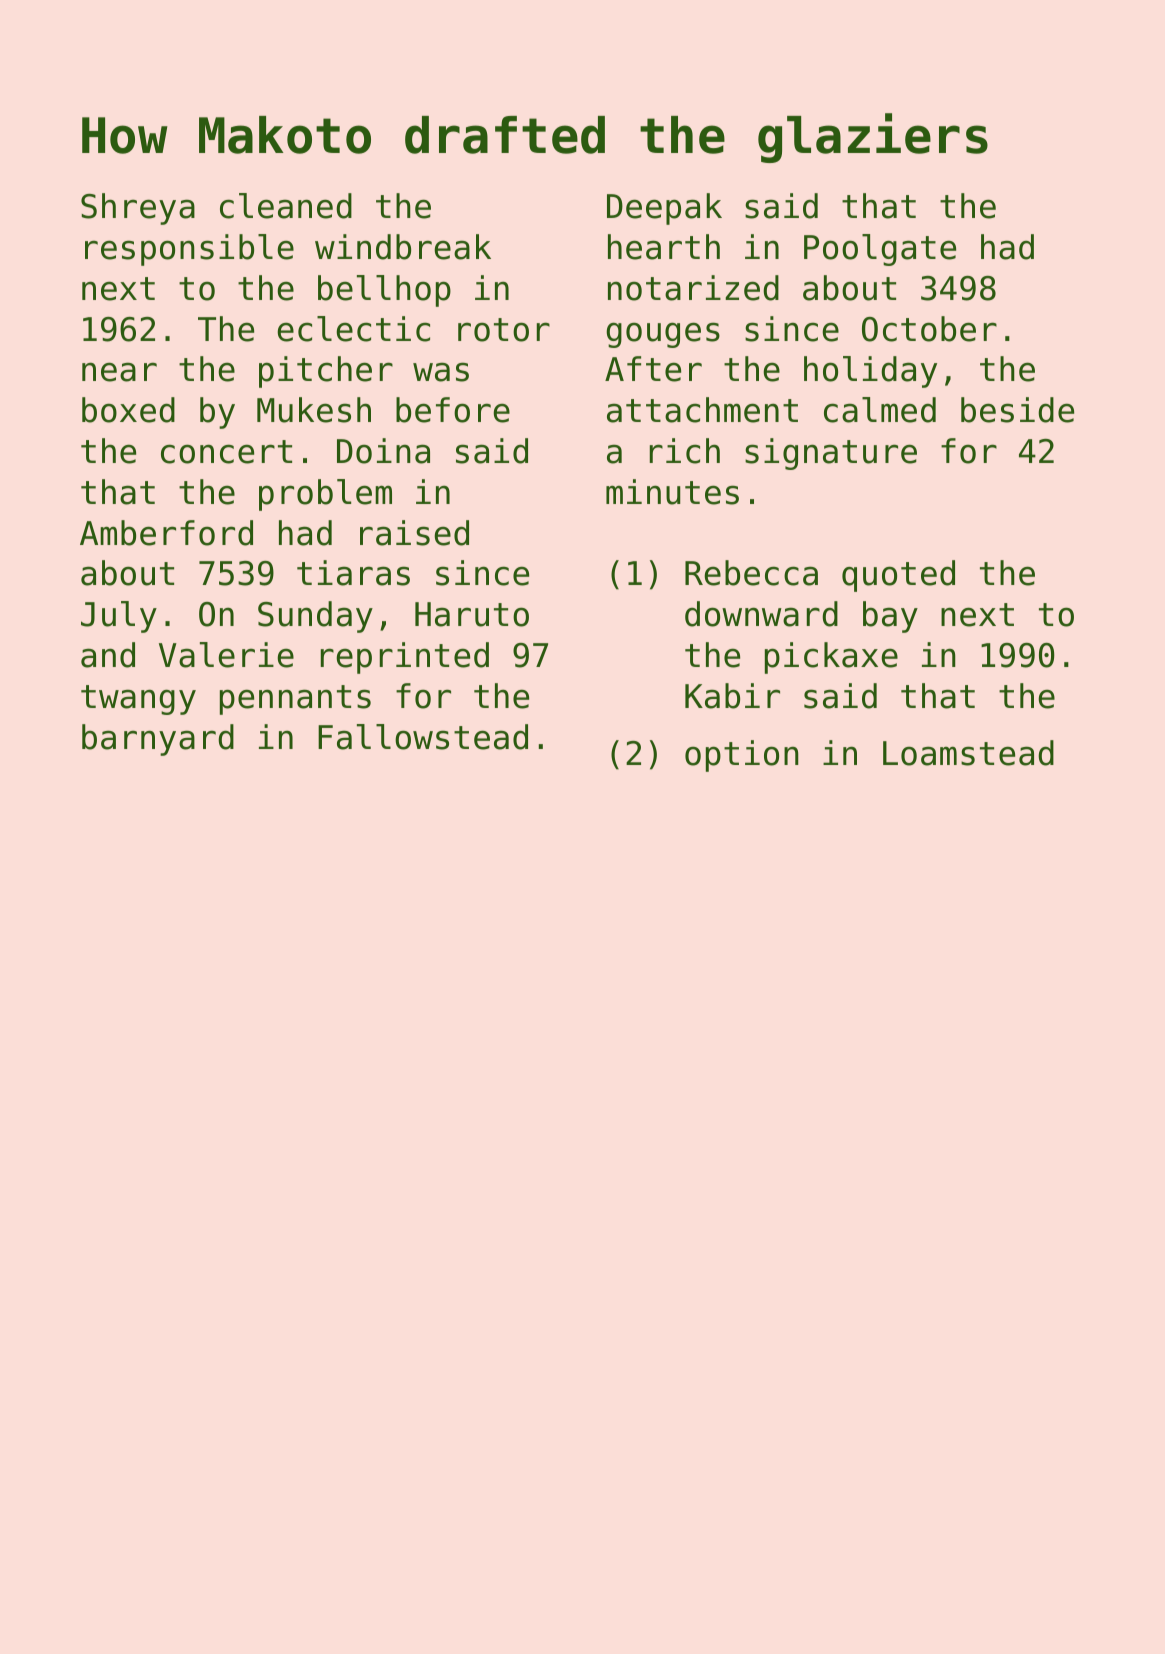 The image size is (1165, 1654). What do you see at coordinates (693, 288) in the page?
I see `notarized` at bounding box center [693, 288].
